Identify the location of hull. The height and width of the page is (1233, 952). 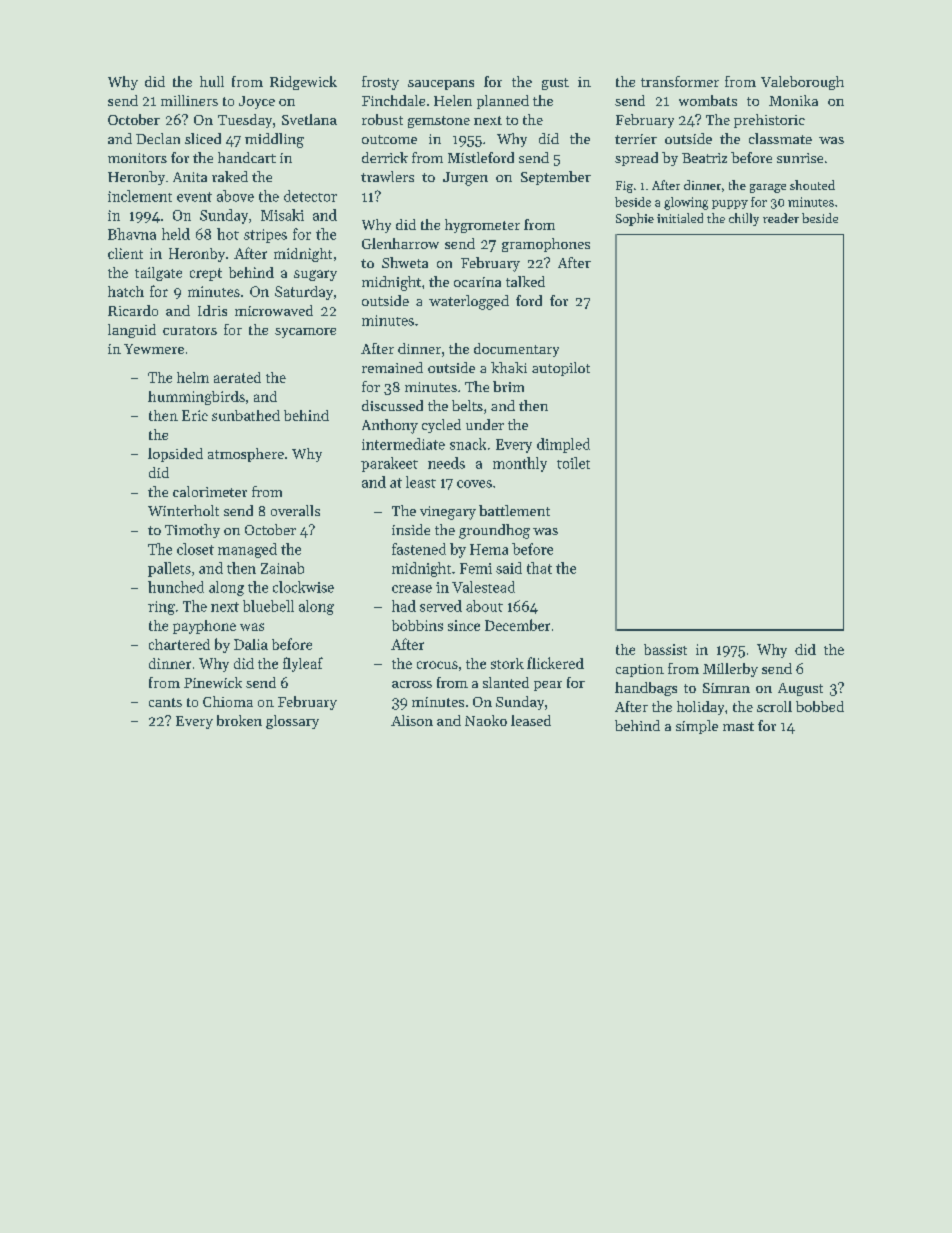
(212, 81).
